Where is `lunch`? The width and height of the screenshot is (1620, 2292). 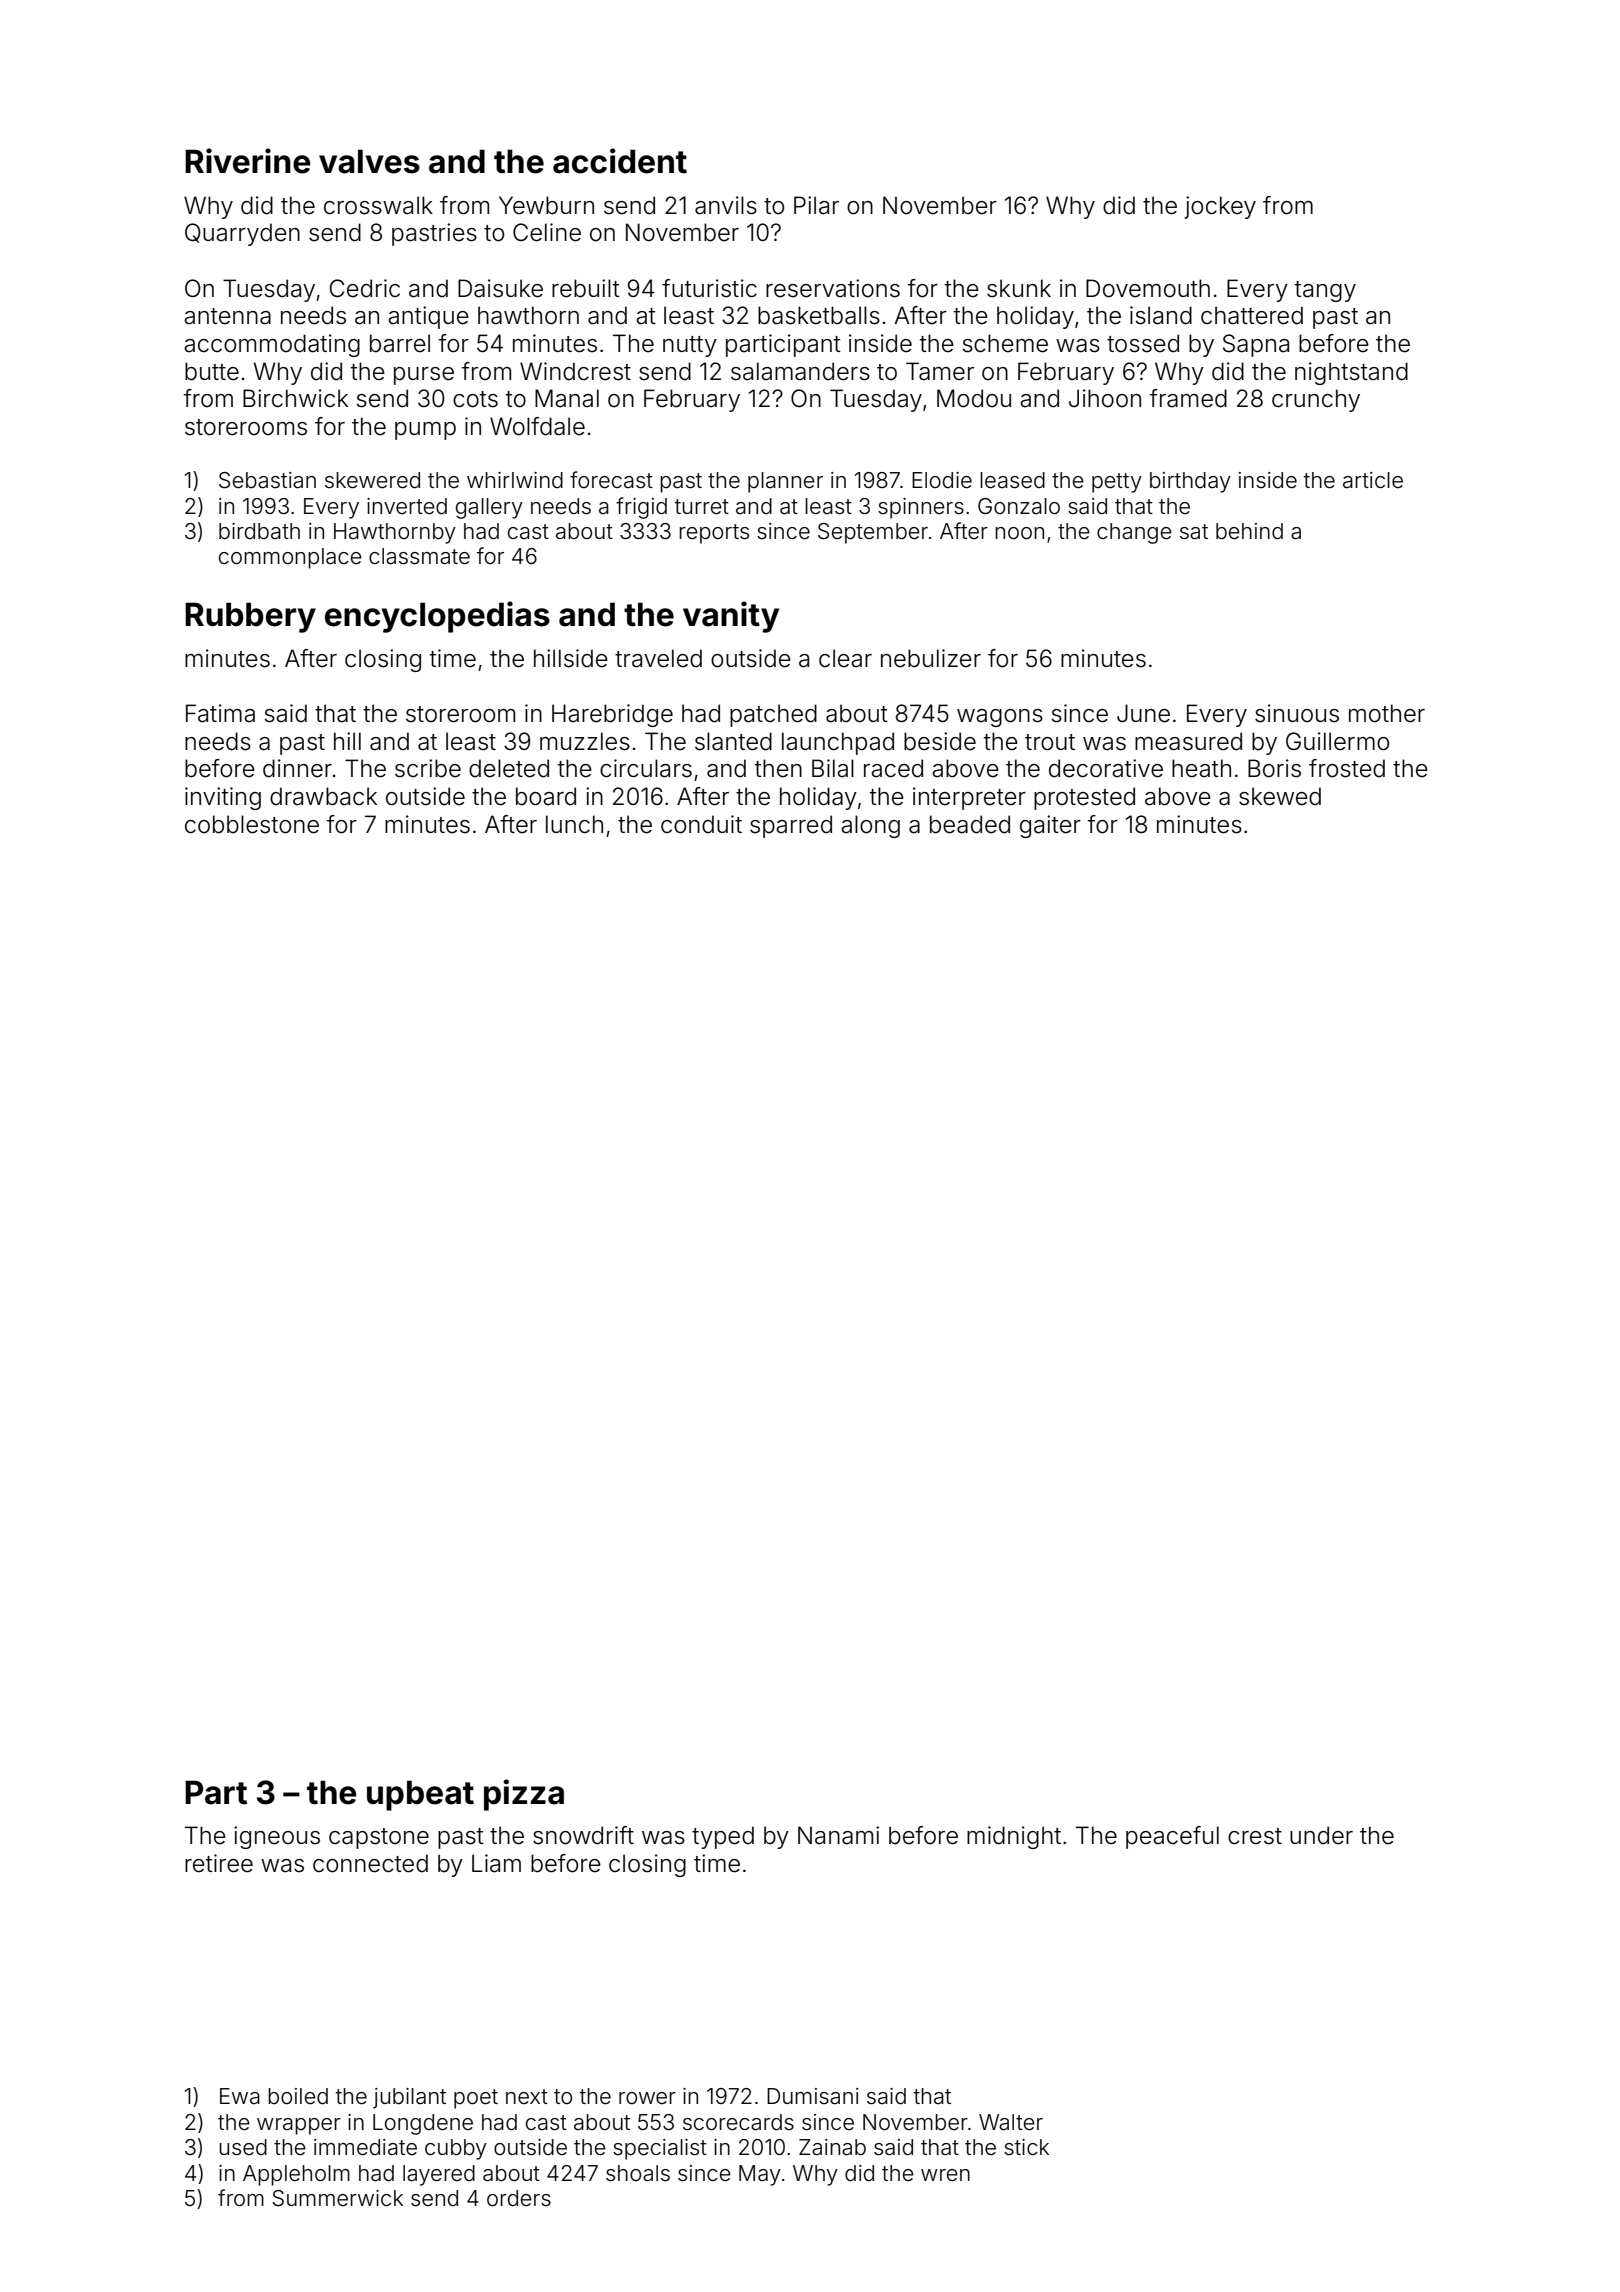
lunch is located at coordinates (574, 824).
